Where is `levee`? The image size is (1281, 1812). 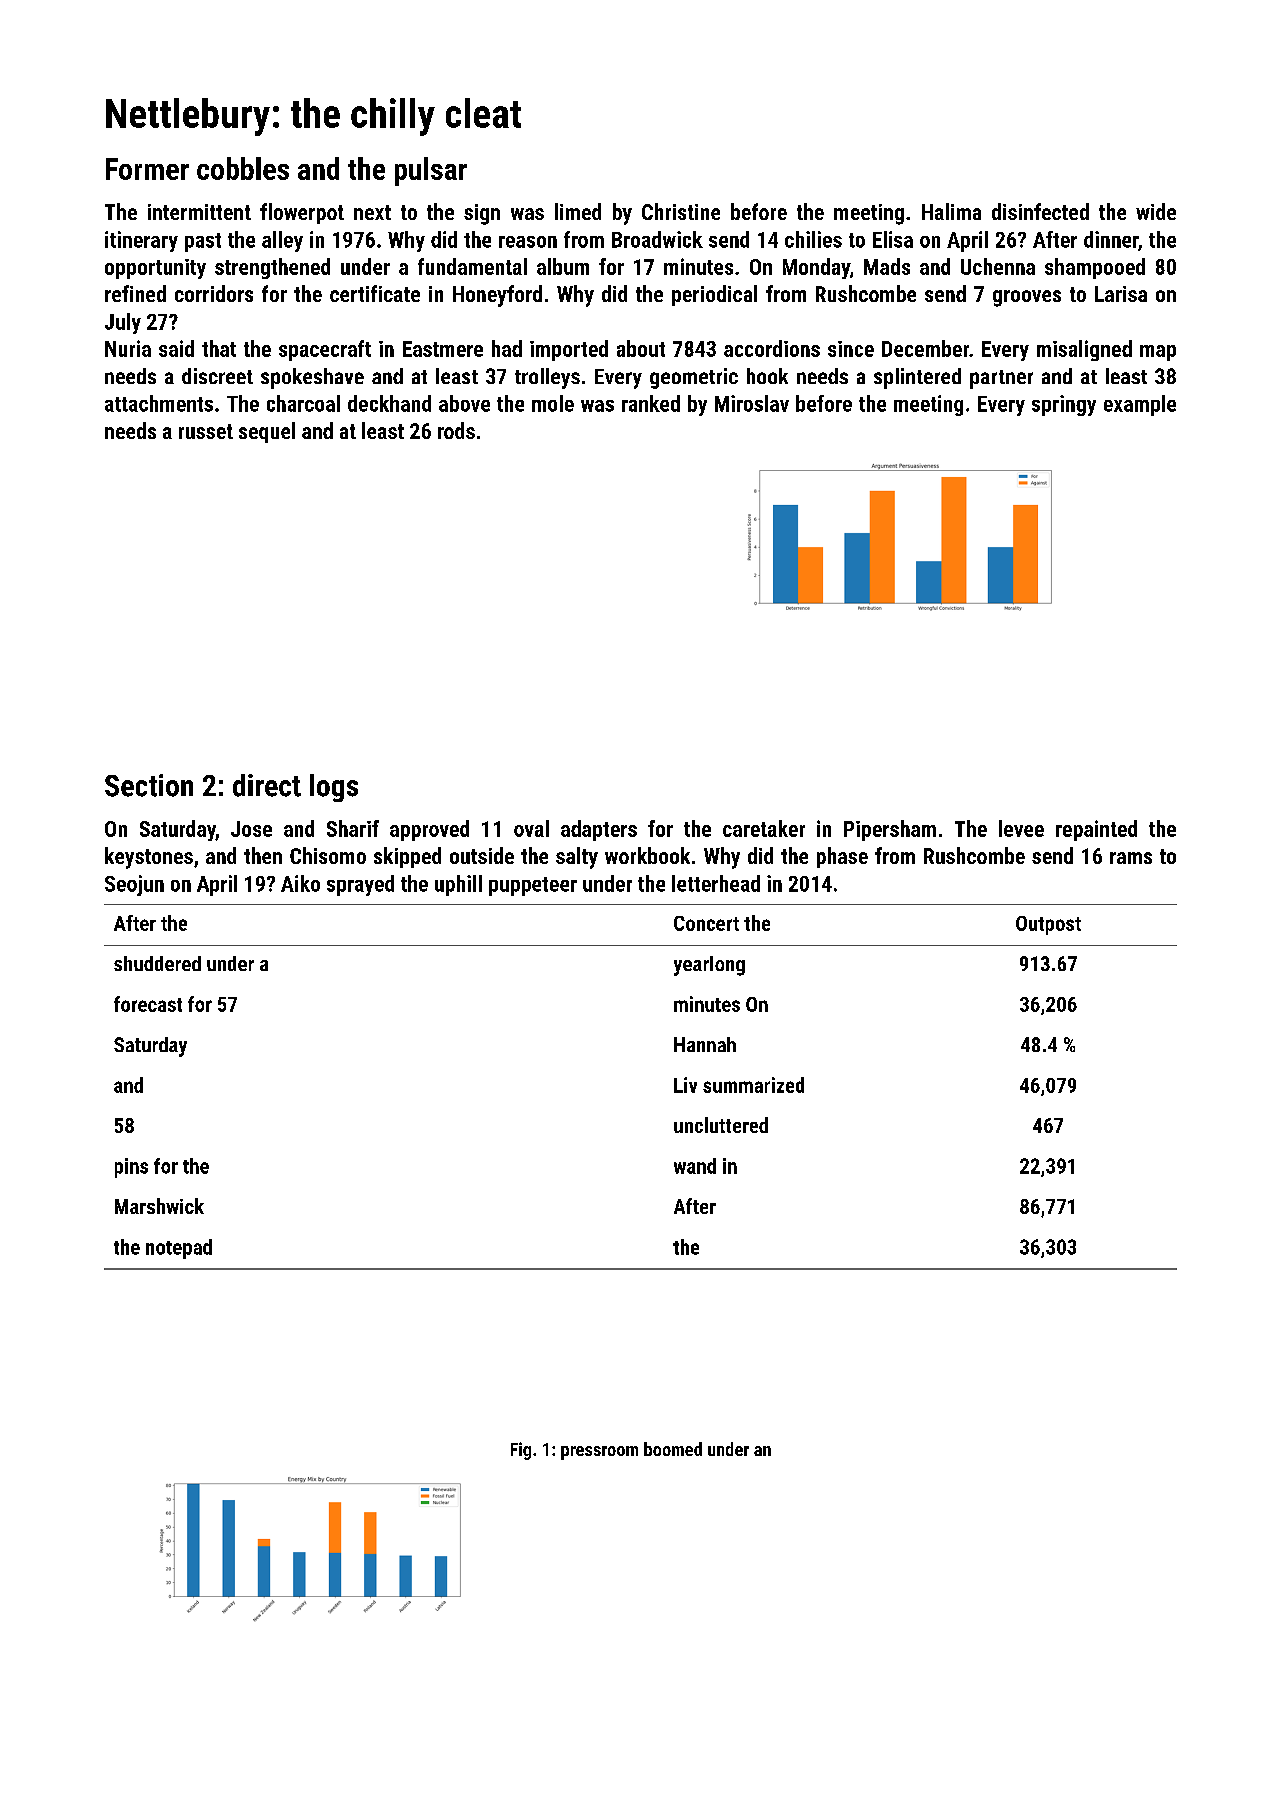 levee is located at coordinates (1021, 828).
